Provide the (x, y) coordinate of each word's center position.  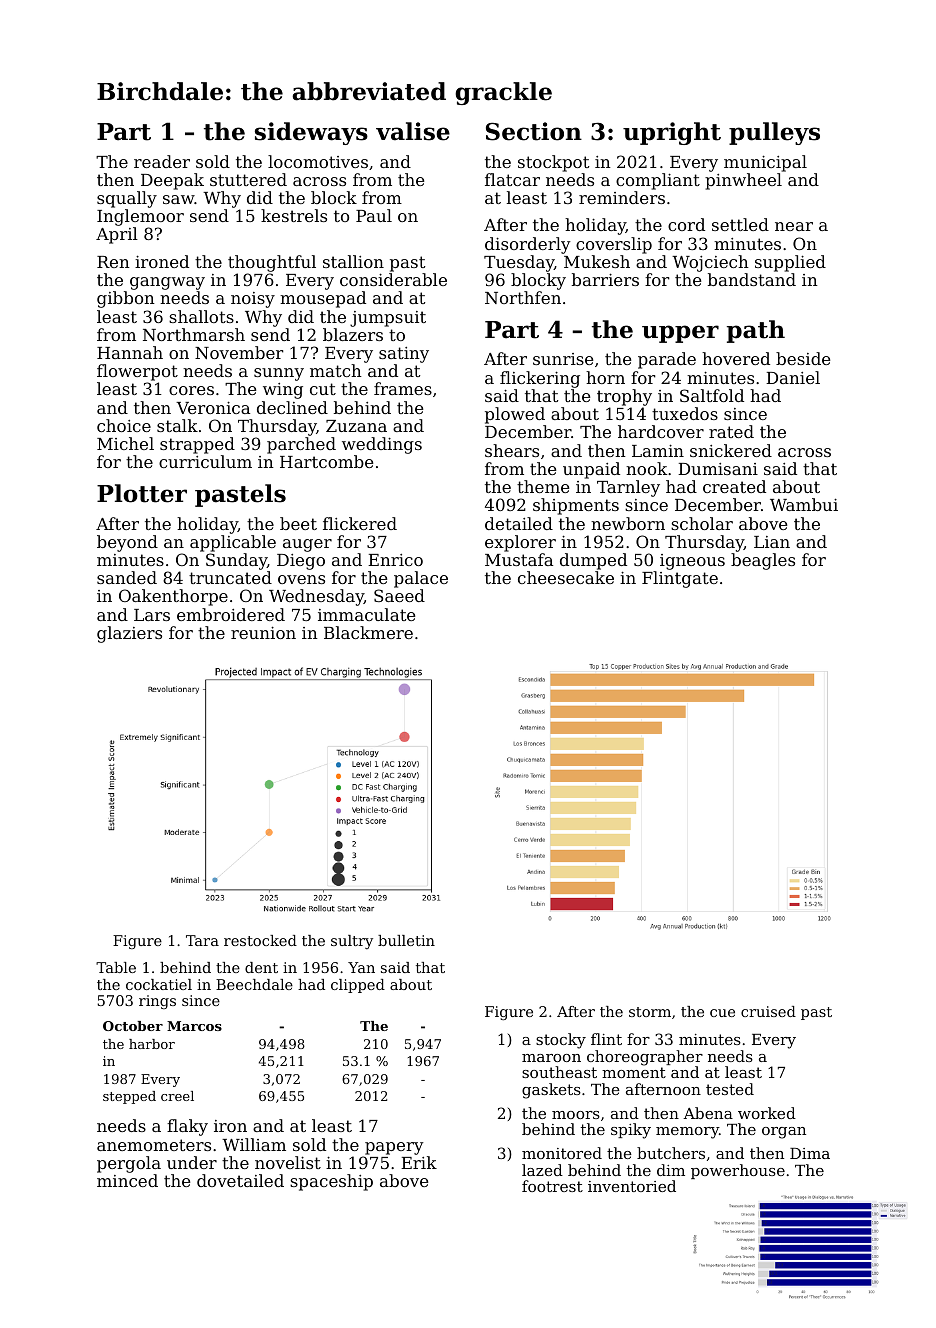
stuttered (248, 179)
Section (534, 131)
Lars (152, 615)
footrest (552, 1186)
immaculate (366, 614)
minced (127, 1180)
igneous (692, 562)
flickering (540, 379)
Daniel (793, 377)
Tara (202, 940)
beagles (763, 561)
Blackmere (368, 632)
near (794, 226)
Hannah (130, 352)
